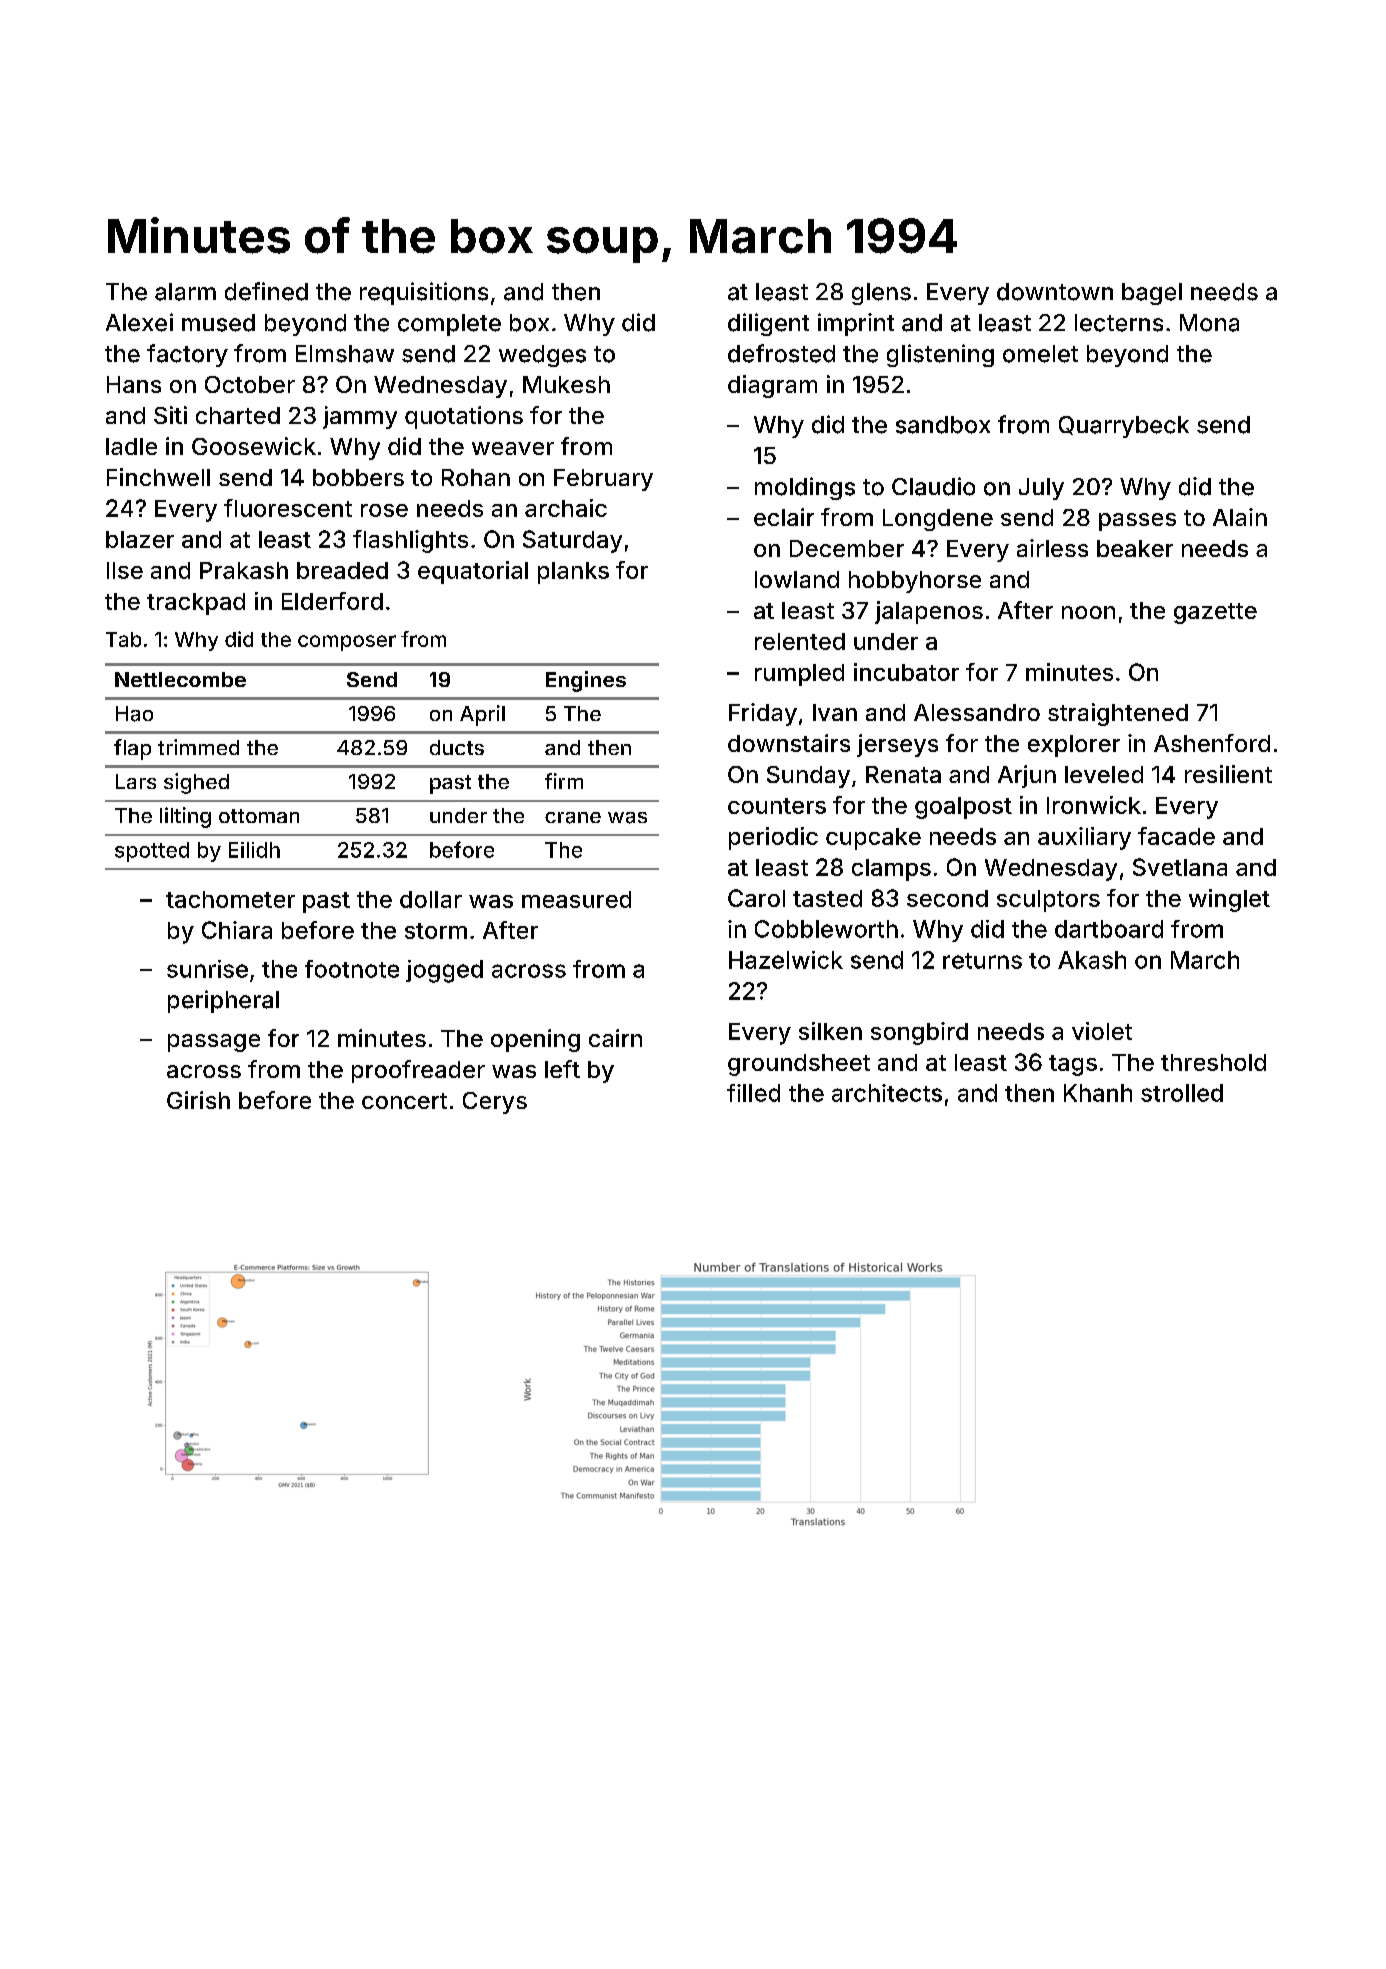  Describe the element at coordinates (449, 325) in the screenshot. I see `complete` at that location.
